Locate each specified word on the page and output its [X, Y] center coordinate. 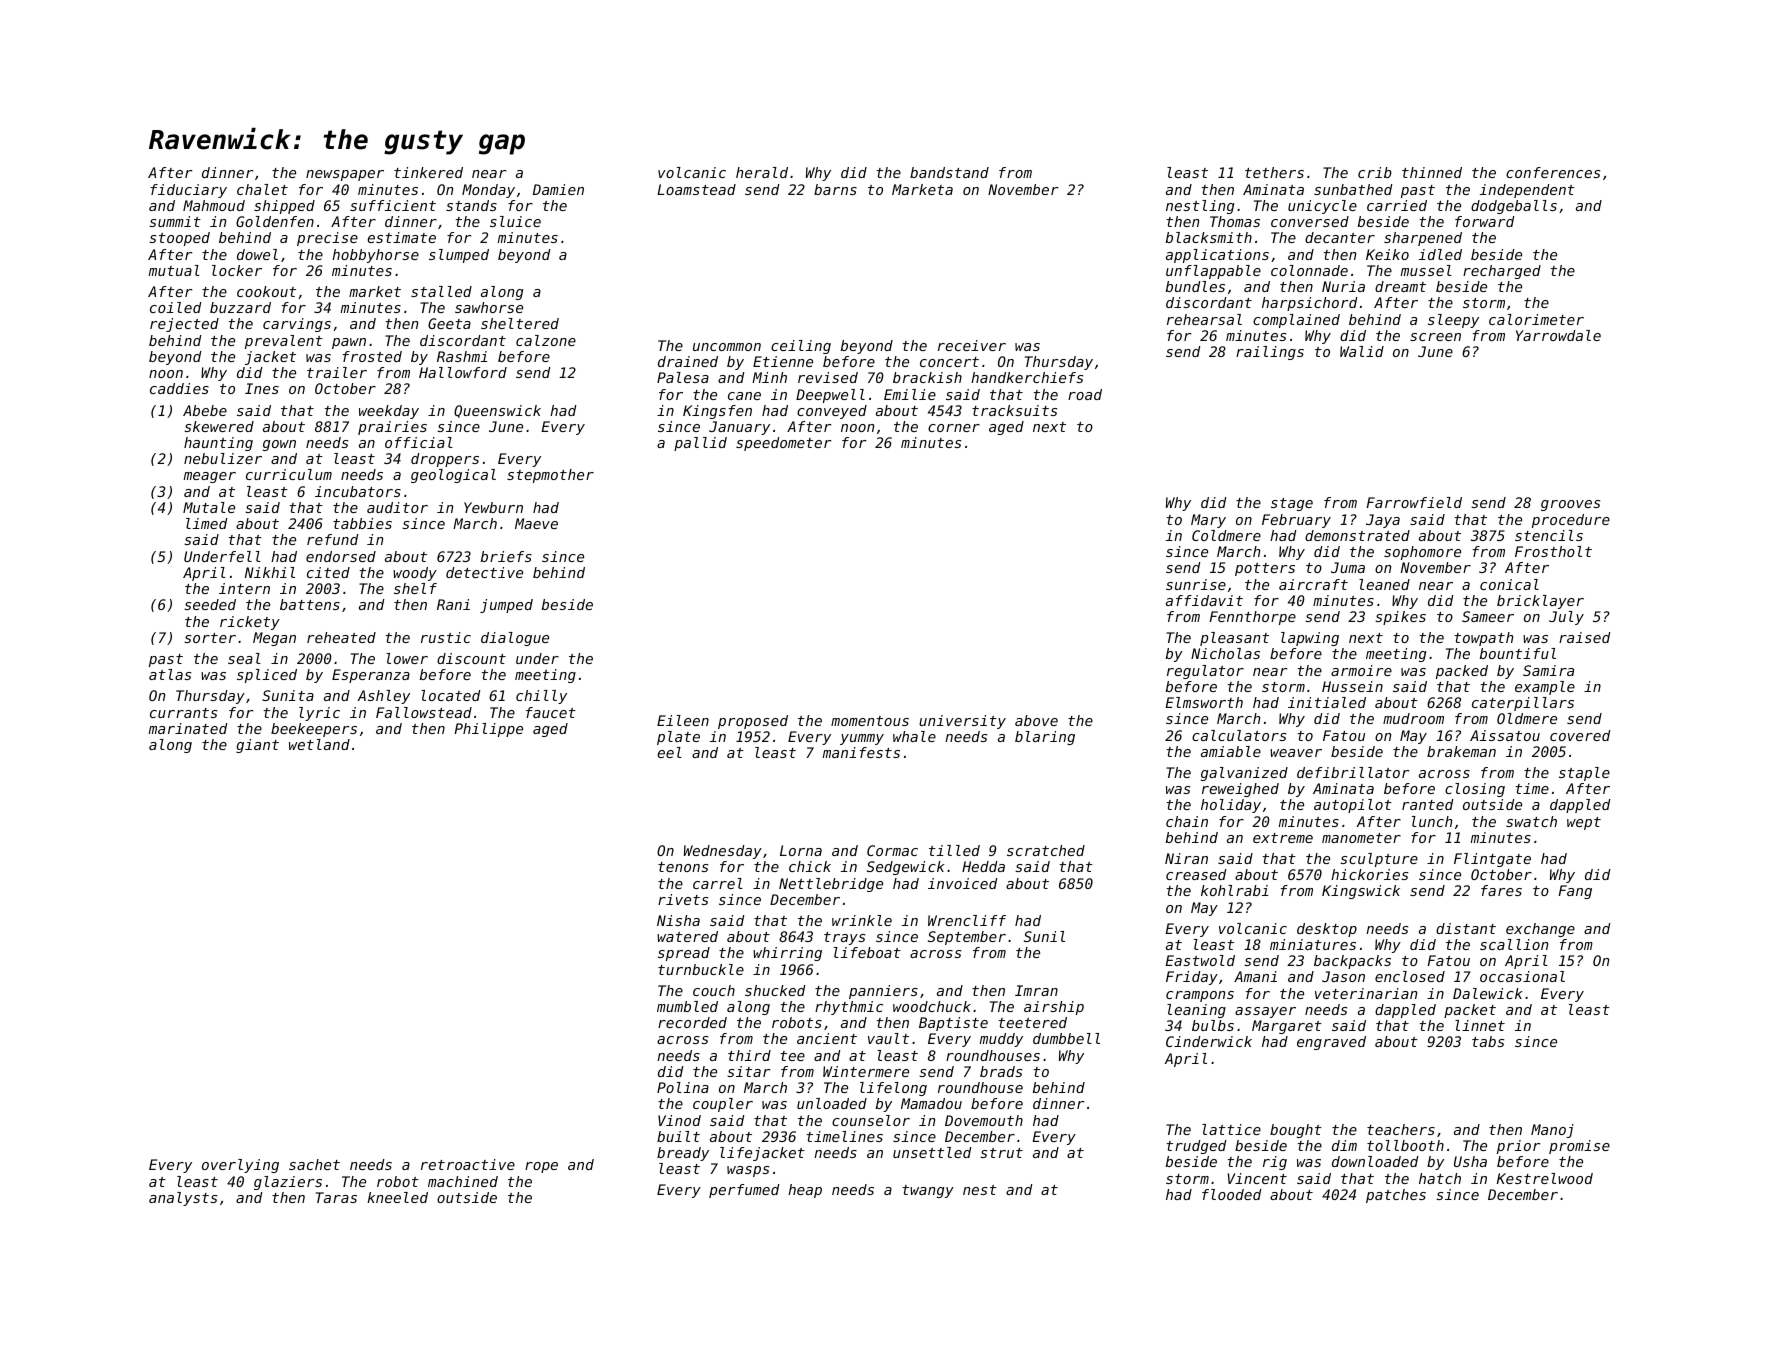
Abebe [205, 410]
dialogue [515, 639]
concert [949, 362]
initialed [1327, 702]
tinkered [428, 172]
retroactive [468, 1164]
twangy [928, 1191]
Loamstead [696, 189]
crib [1375, 172]
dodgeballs [1514, 207]
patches [1396, 1196]
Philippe [488, 730]
